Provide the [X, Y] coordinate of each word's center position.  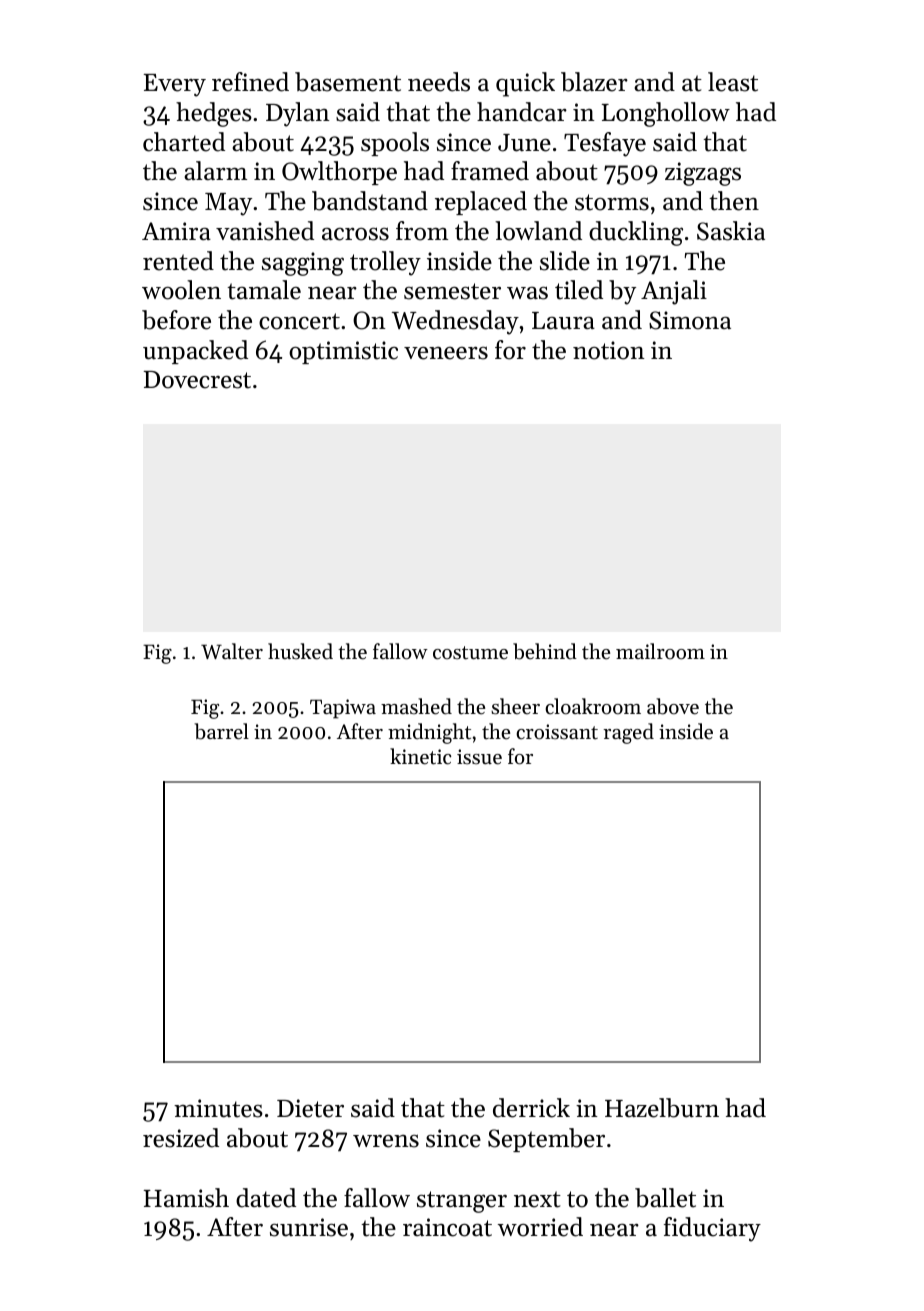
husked [300, 651]
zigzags [703, 174]
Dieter [310, 1108]
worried [540, 1227]
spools [395, 144]
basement [348, 82]
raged [628, 733]
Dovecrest [197, 380]
